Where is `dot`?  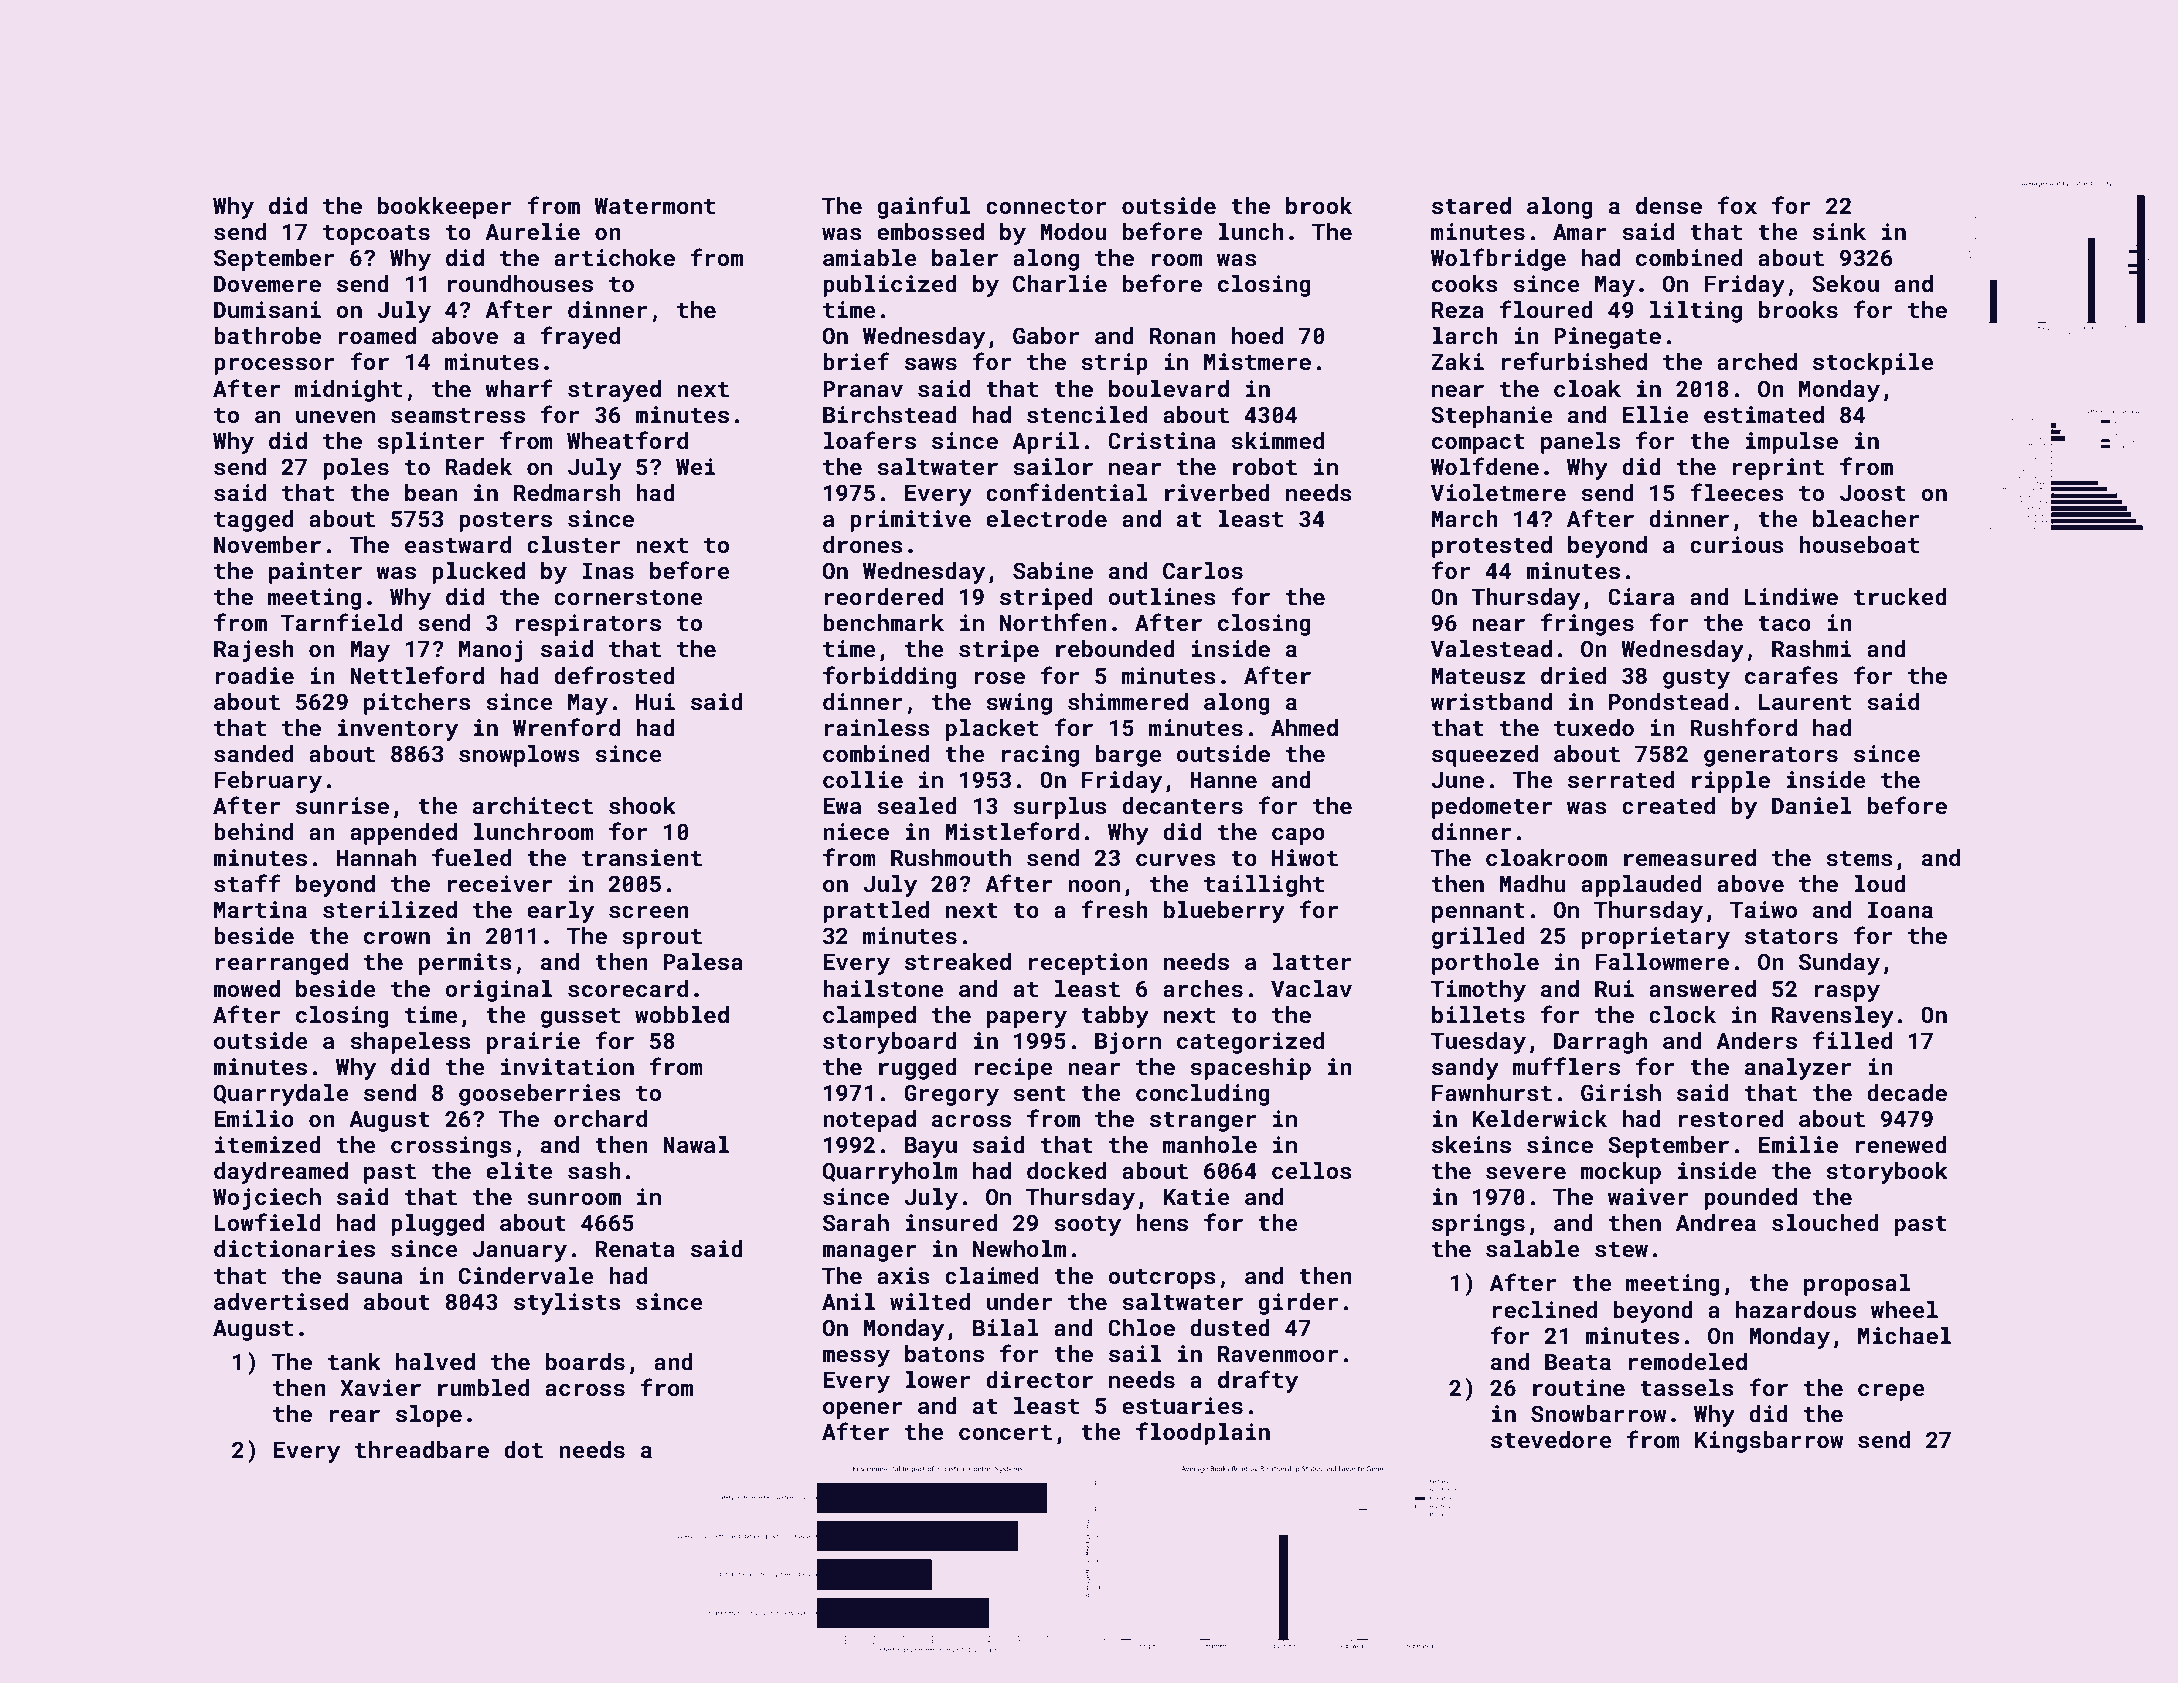 dot is located at coordinates (523, 1449).
